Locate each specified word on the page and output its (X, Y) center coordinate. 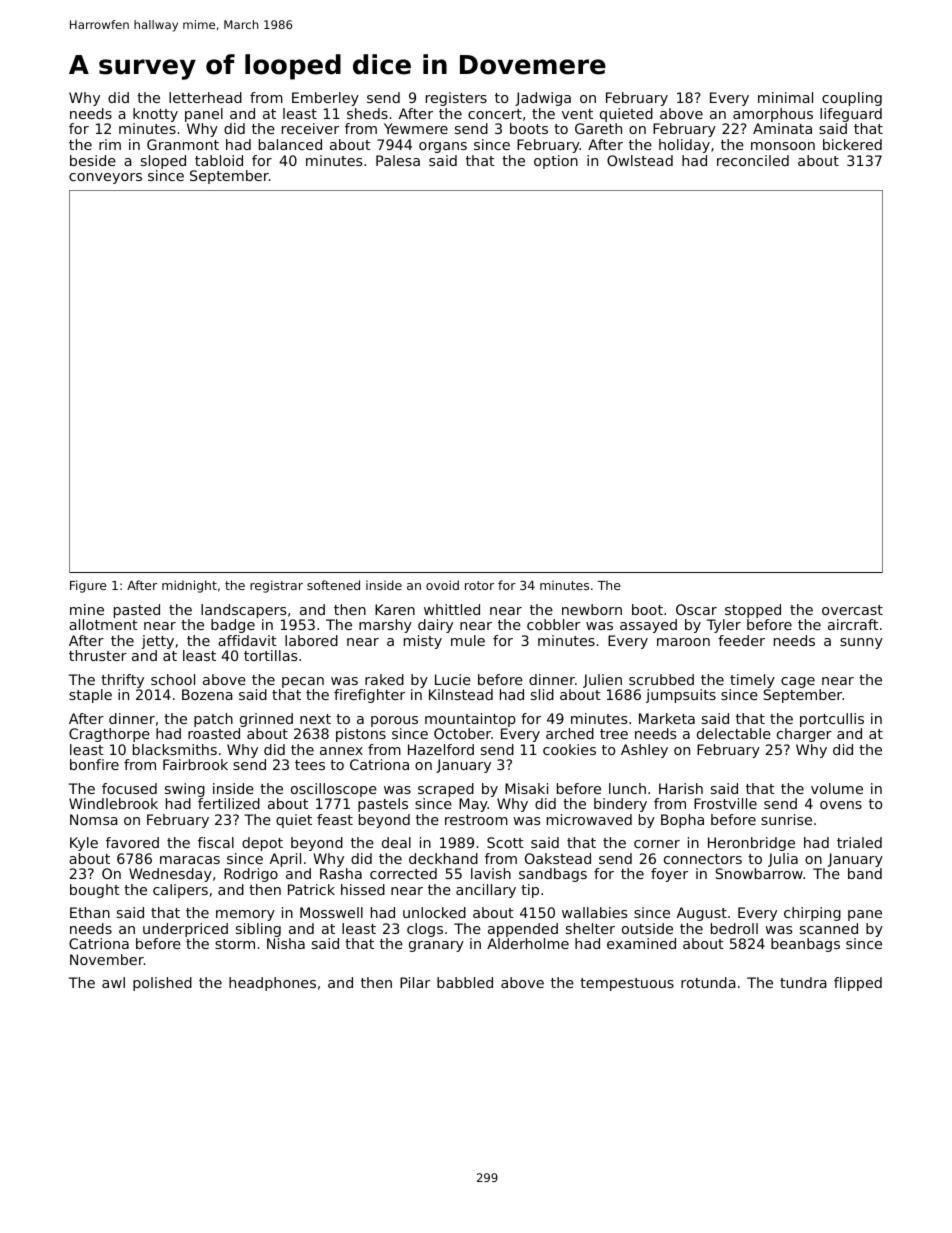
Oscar (696, 609)
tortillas (270, 655)
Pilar (415, 982)
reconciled (753, 160)
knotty (155, 115)
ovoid (442, 585)
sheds (367, 113)
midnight (189, 586)
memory (245, 915)
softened (333, 585)
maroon (683, 642)
